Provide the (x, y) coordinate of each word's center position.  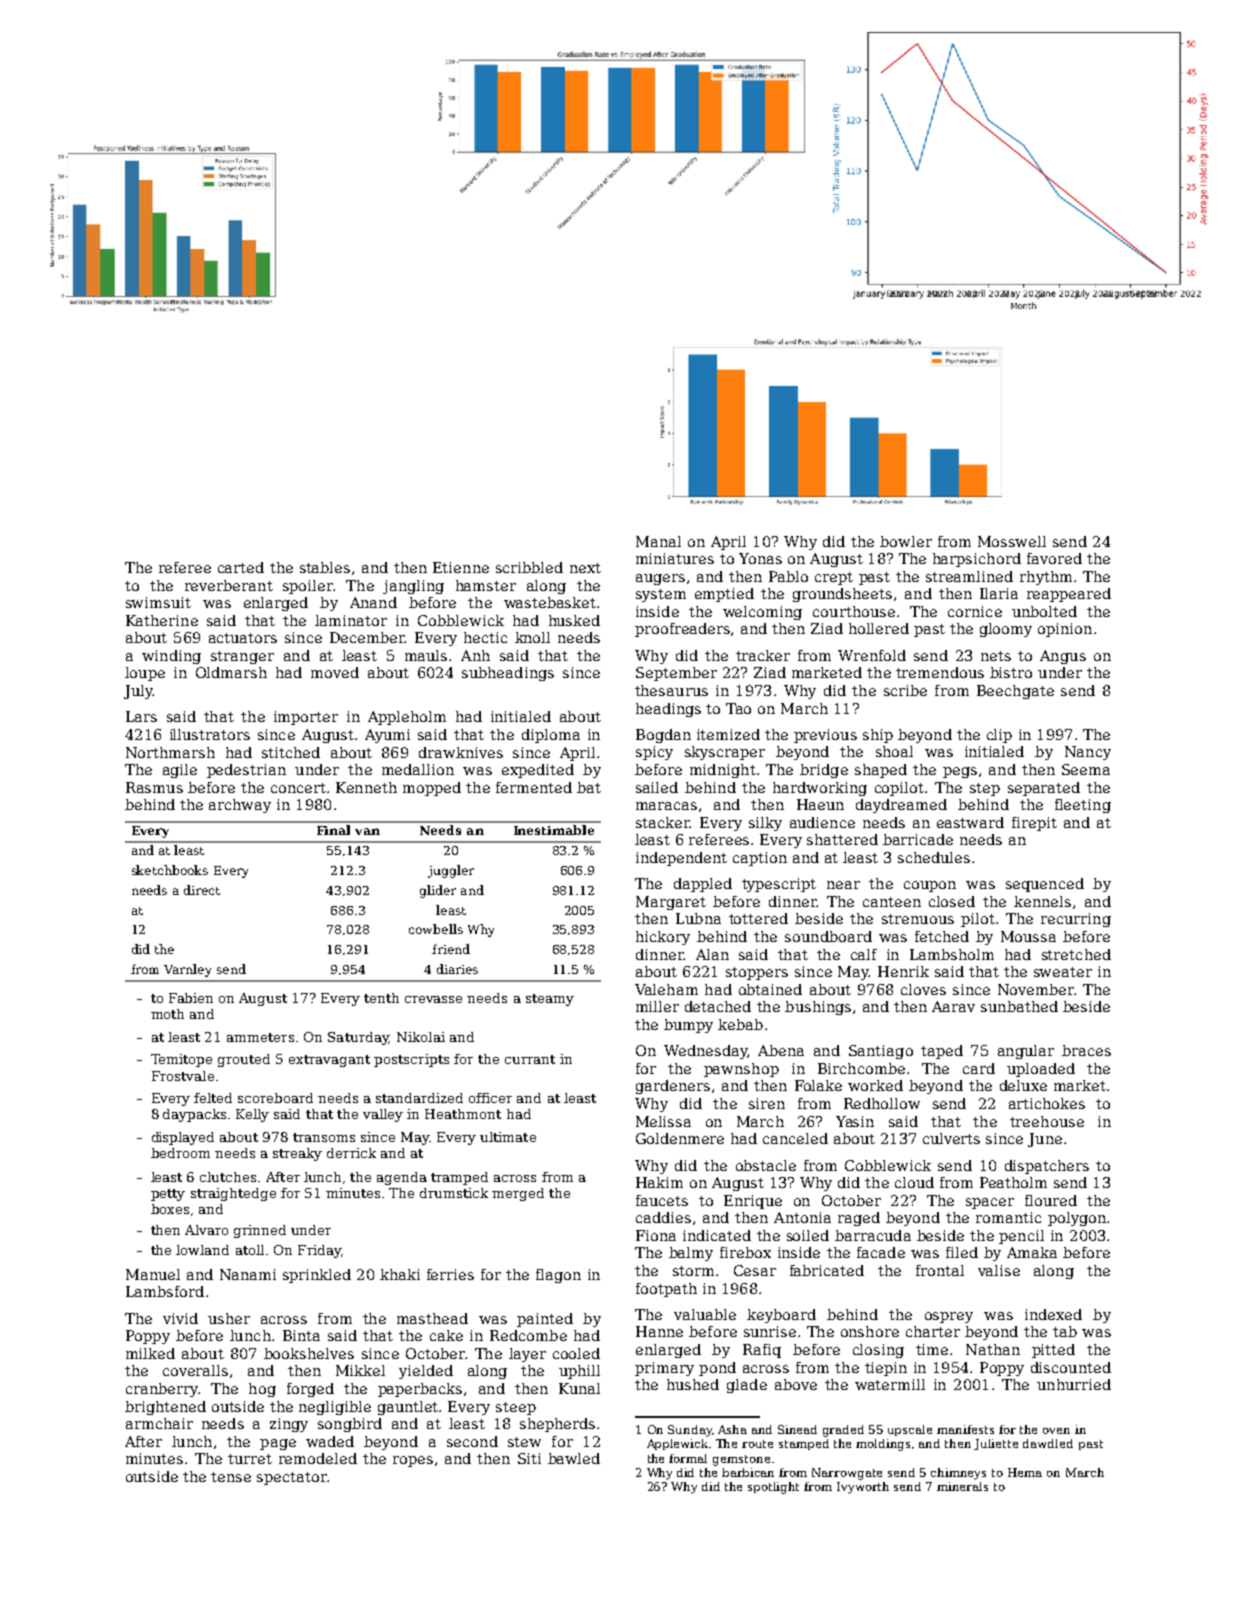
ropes (413, 1461)
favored (1054, 558)
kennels (1042, 901)
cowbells (436, 929)
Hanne (659, 1331)
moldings (883, 1445)
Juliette (996, 1444)
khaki (400, 1274)
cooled (576, 1353)
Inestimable (554, 830)
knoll (532, 637)
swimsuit (158, 602)
